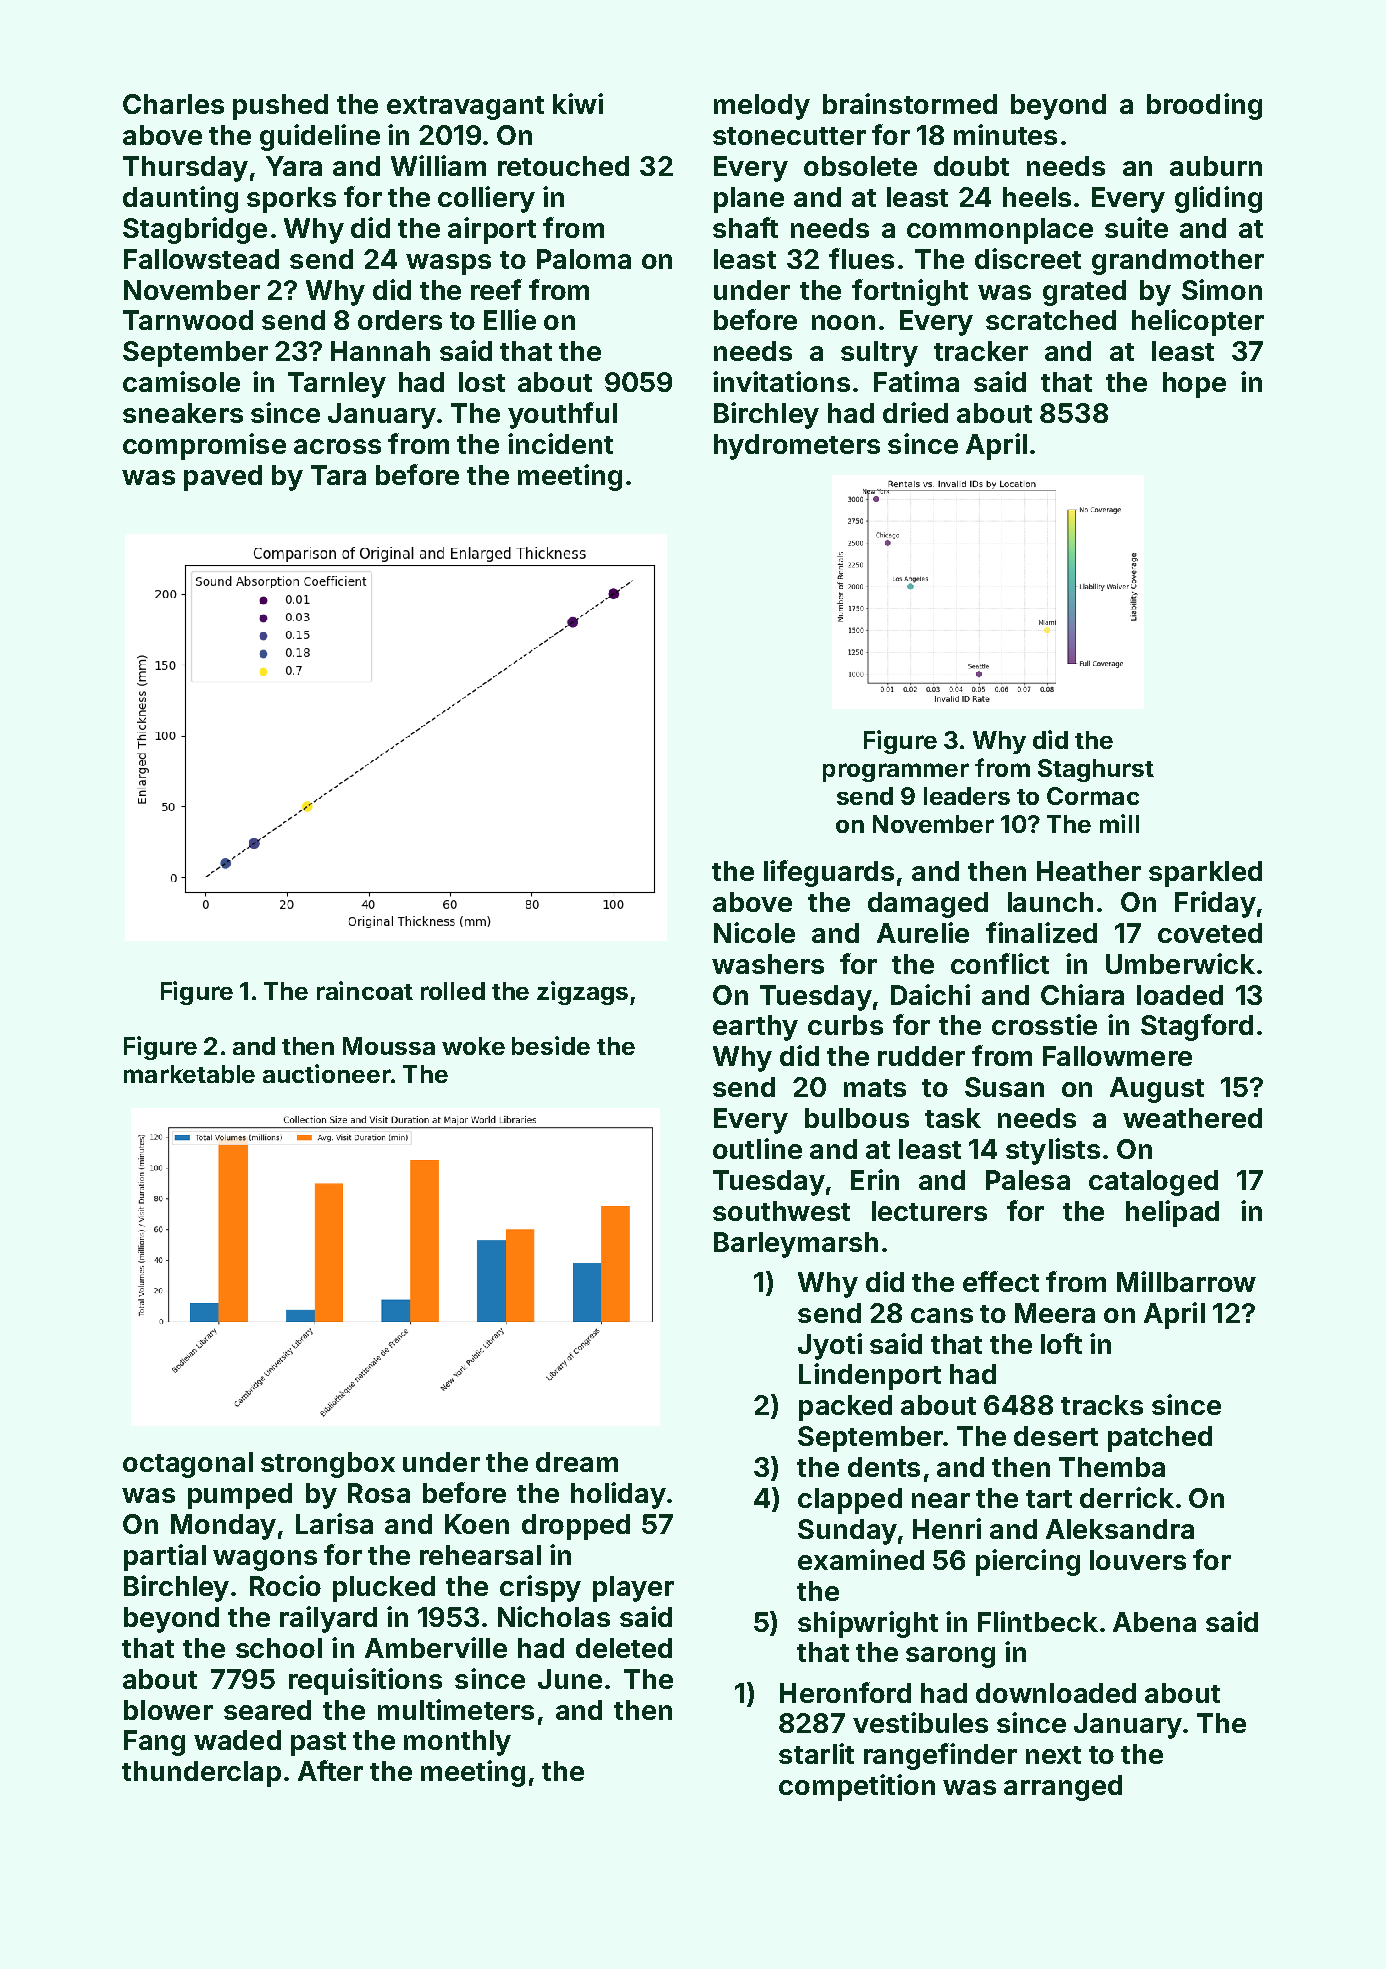  Describe the element at coordinates (280, 107) in the document. I see `pushed` at that location.
